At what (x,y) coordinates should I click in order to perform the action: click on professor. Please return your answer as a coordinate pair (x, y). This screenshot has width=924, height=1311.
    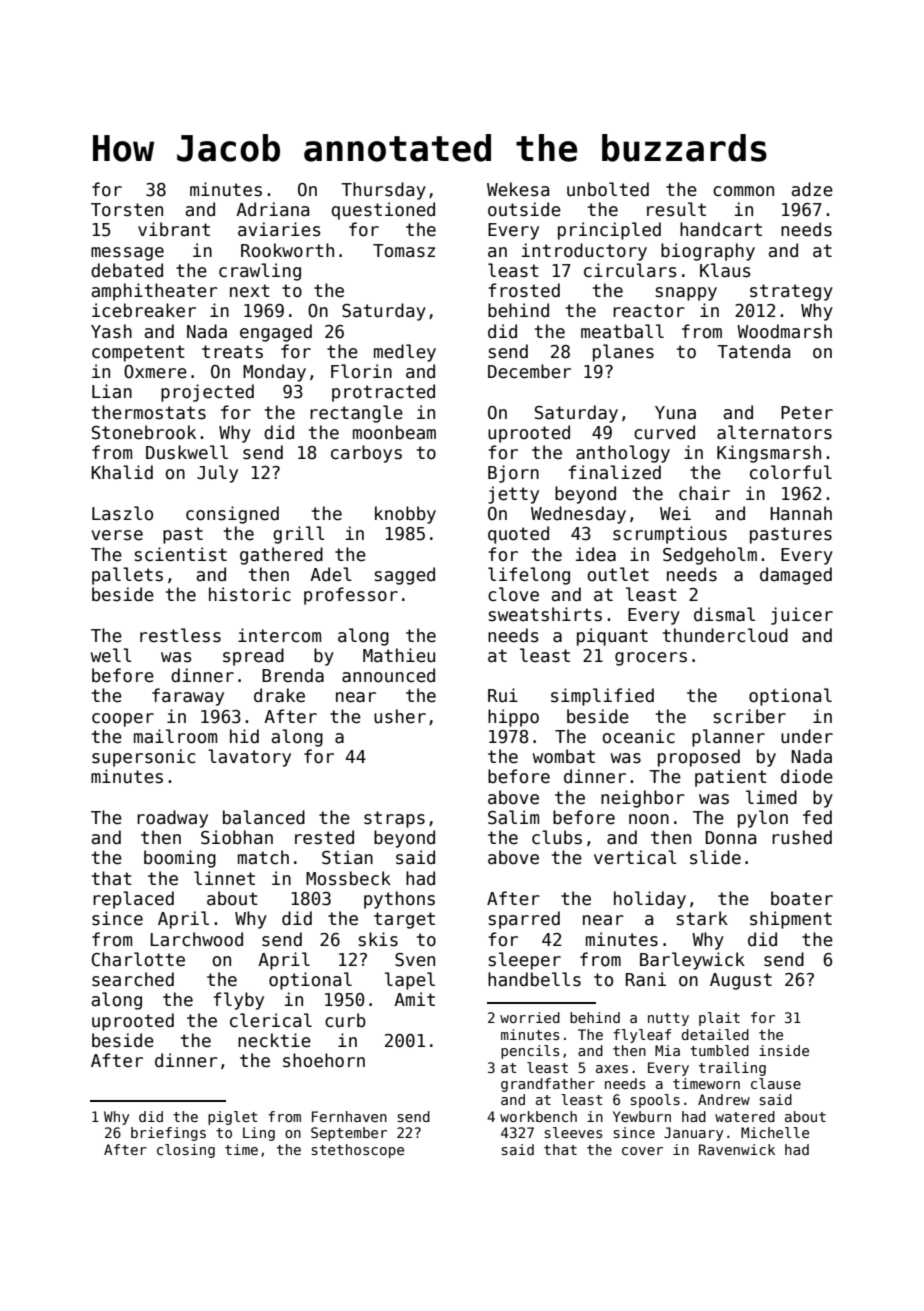
    Looking at the image, I should click on (351, 596).
